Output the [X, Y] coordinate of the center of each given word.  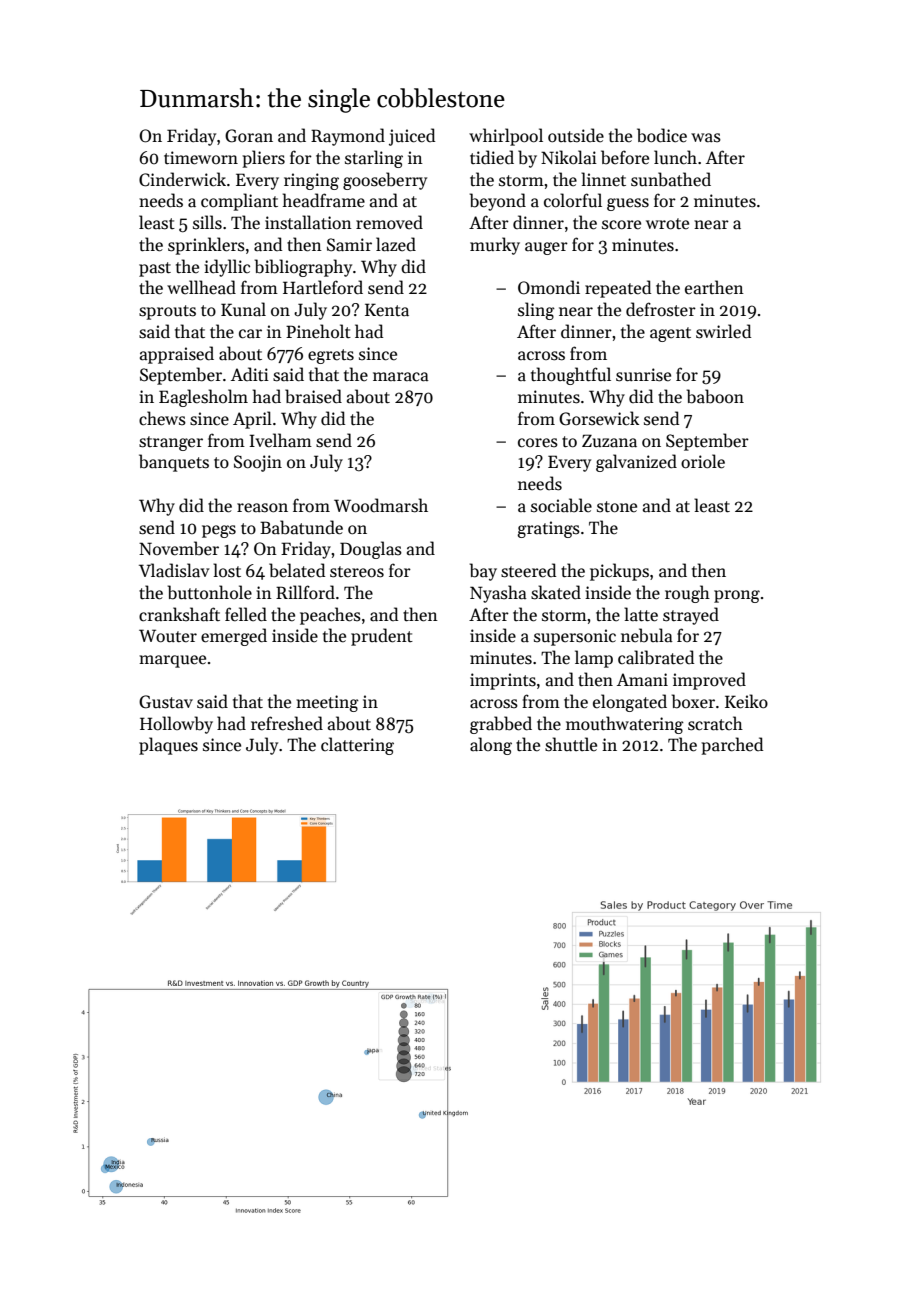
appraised [177, 355]
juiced [412, 137]
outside [576, 135]
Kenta [387, 310]
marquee [172, 661]
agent [670, 334]
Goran [249, 136]
